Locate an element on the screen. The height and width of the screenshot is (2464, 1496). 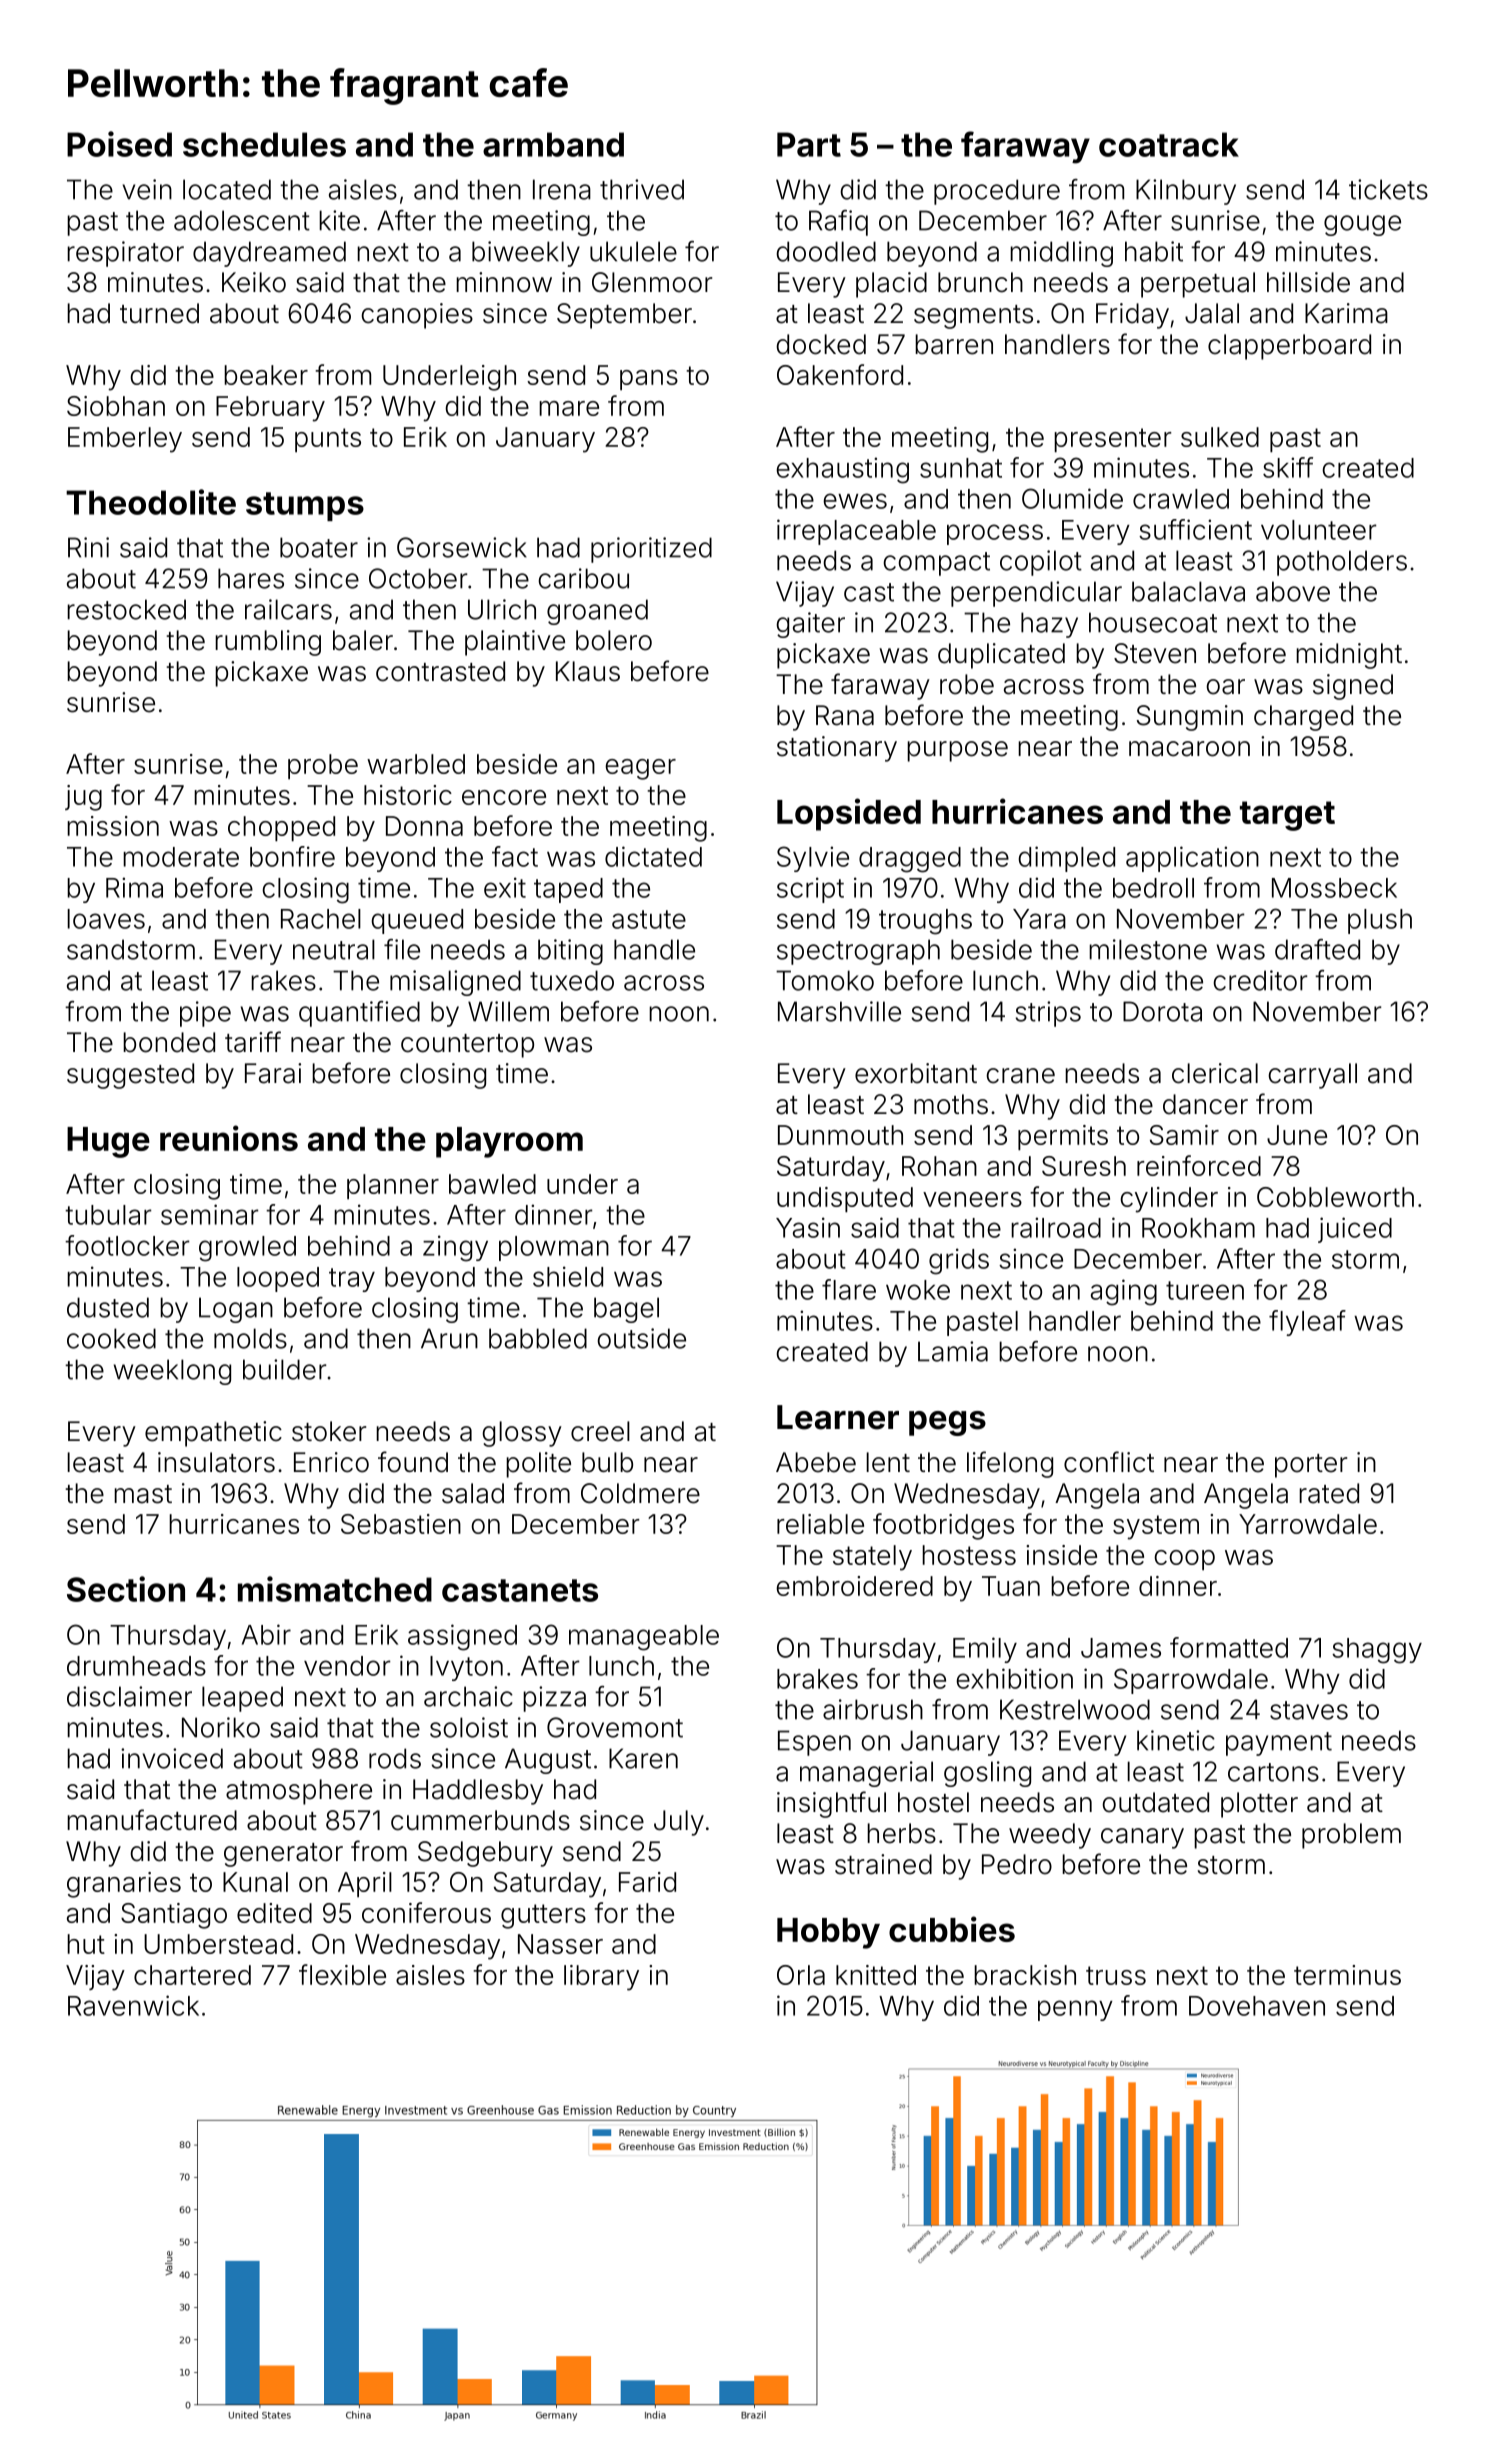
dragged is located at coordinates (910, 860).
